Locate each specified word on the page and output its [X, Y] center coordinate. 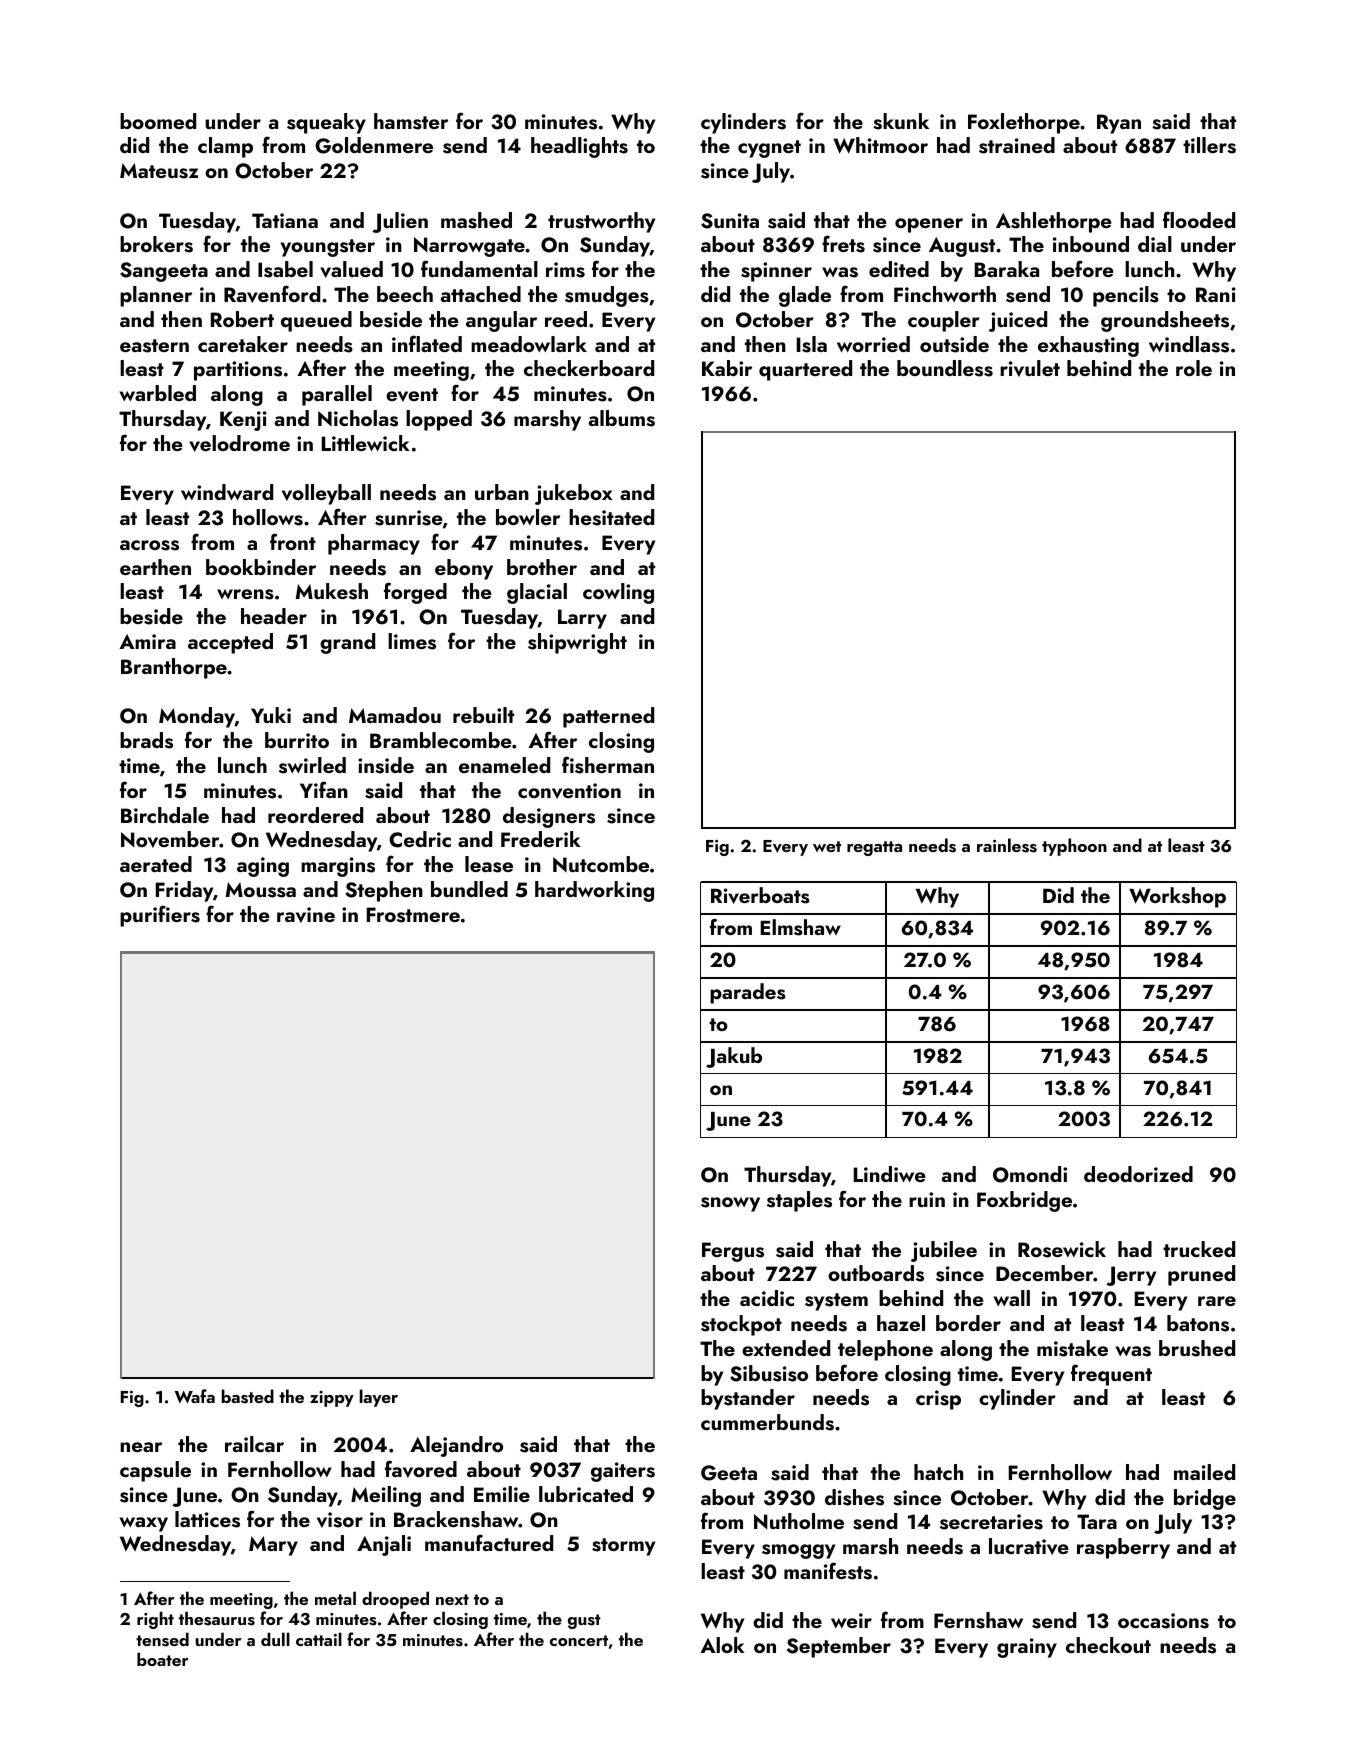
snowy [730, 1204]
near [141, 1447]
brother [542, 567]
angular [501, 321]
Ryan [1119, 124]
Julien [400, 222]
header [274, 616]
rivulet [1030, 368]
